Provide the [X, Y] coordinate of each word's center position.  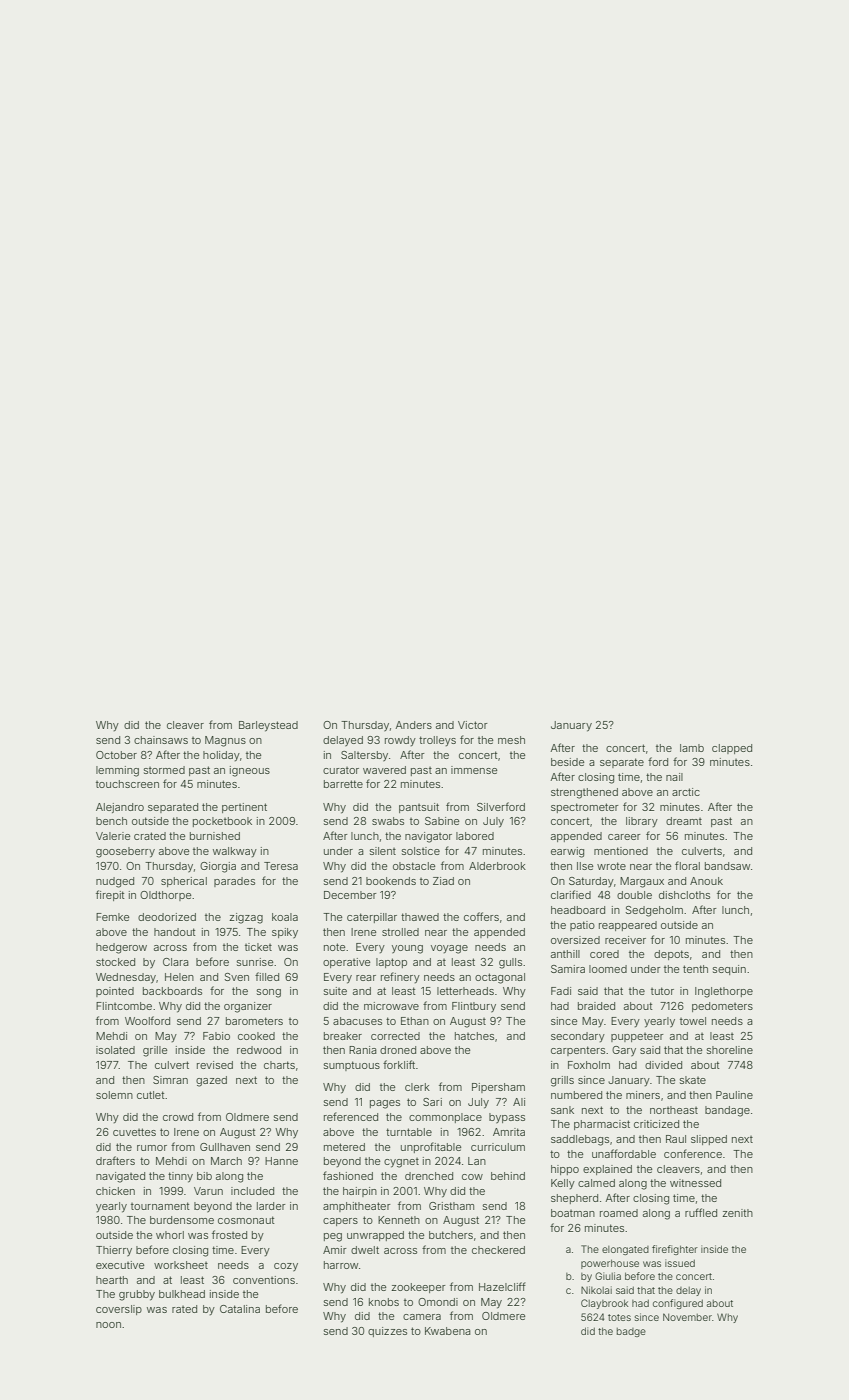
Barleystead [268, 726]
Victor [473, 725]
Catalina [240, 1309]
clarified [571, 894]
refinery [400, 977]
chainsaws [161, 740]
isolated [115, 1050]
